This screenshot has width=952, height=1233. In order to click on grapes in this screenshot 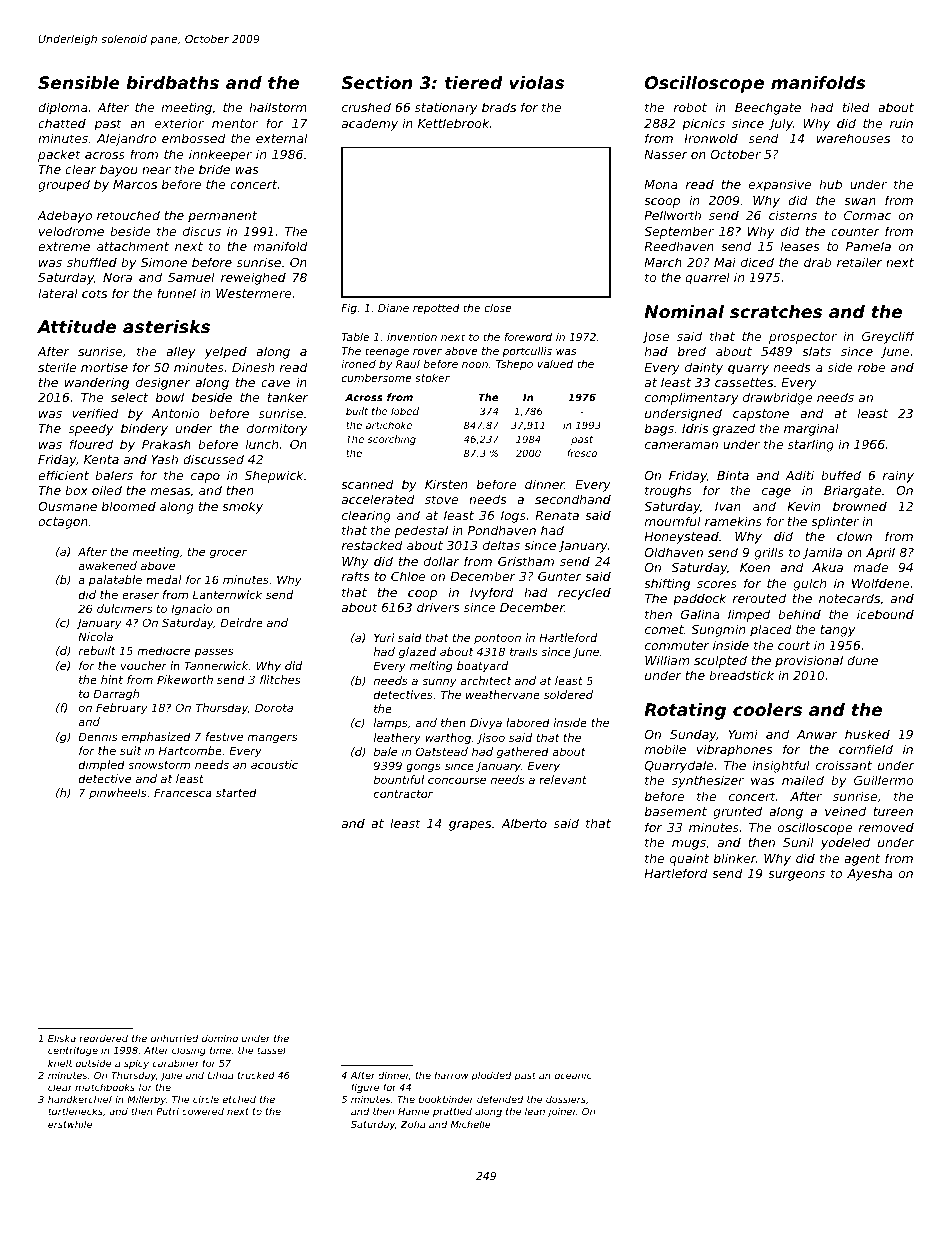, I will do `click(470, 826)`.
